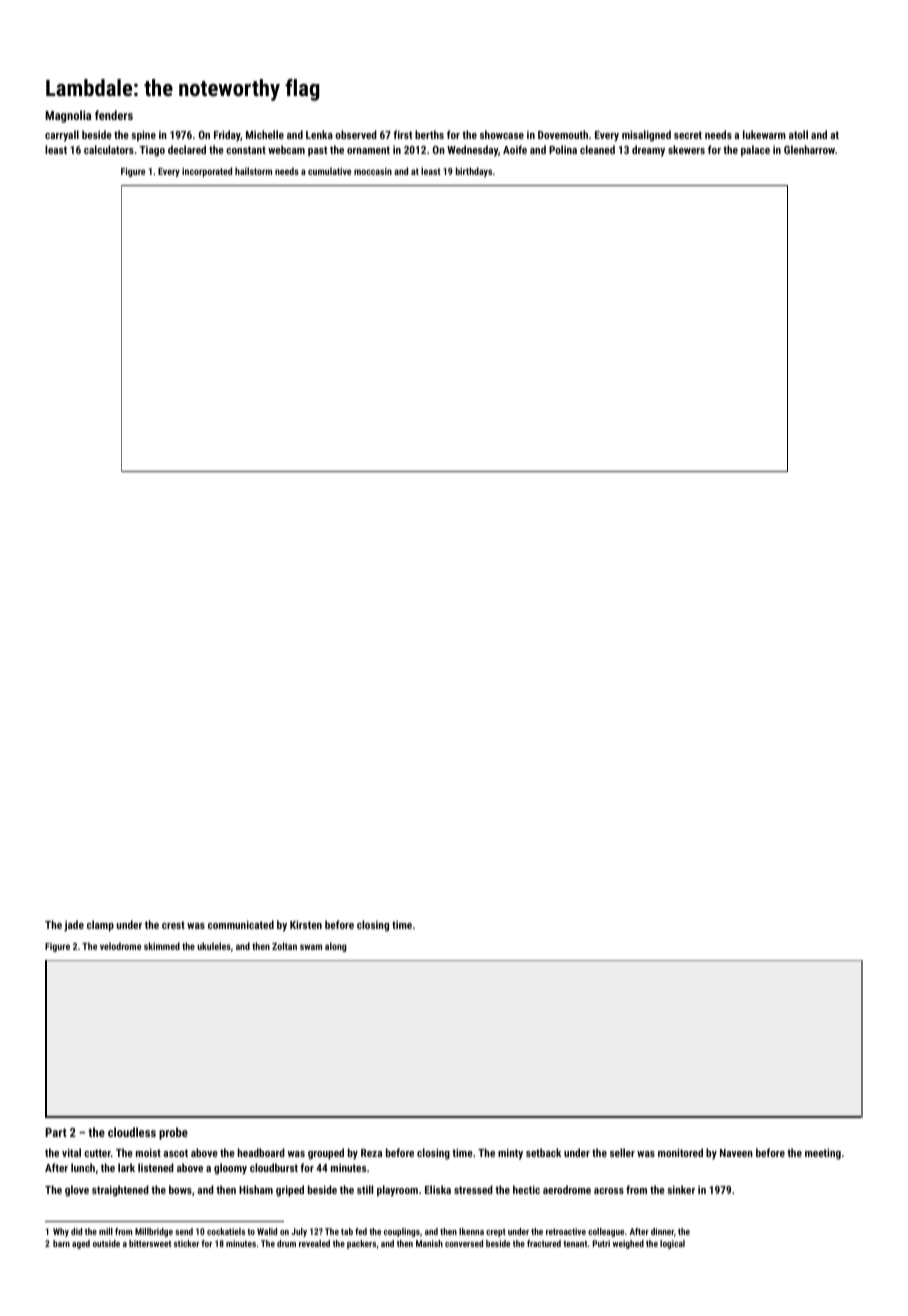 The image size is (908, 1316). I want to click on calculators, so click(109, 149).
